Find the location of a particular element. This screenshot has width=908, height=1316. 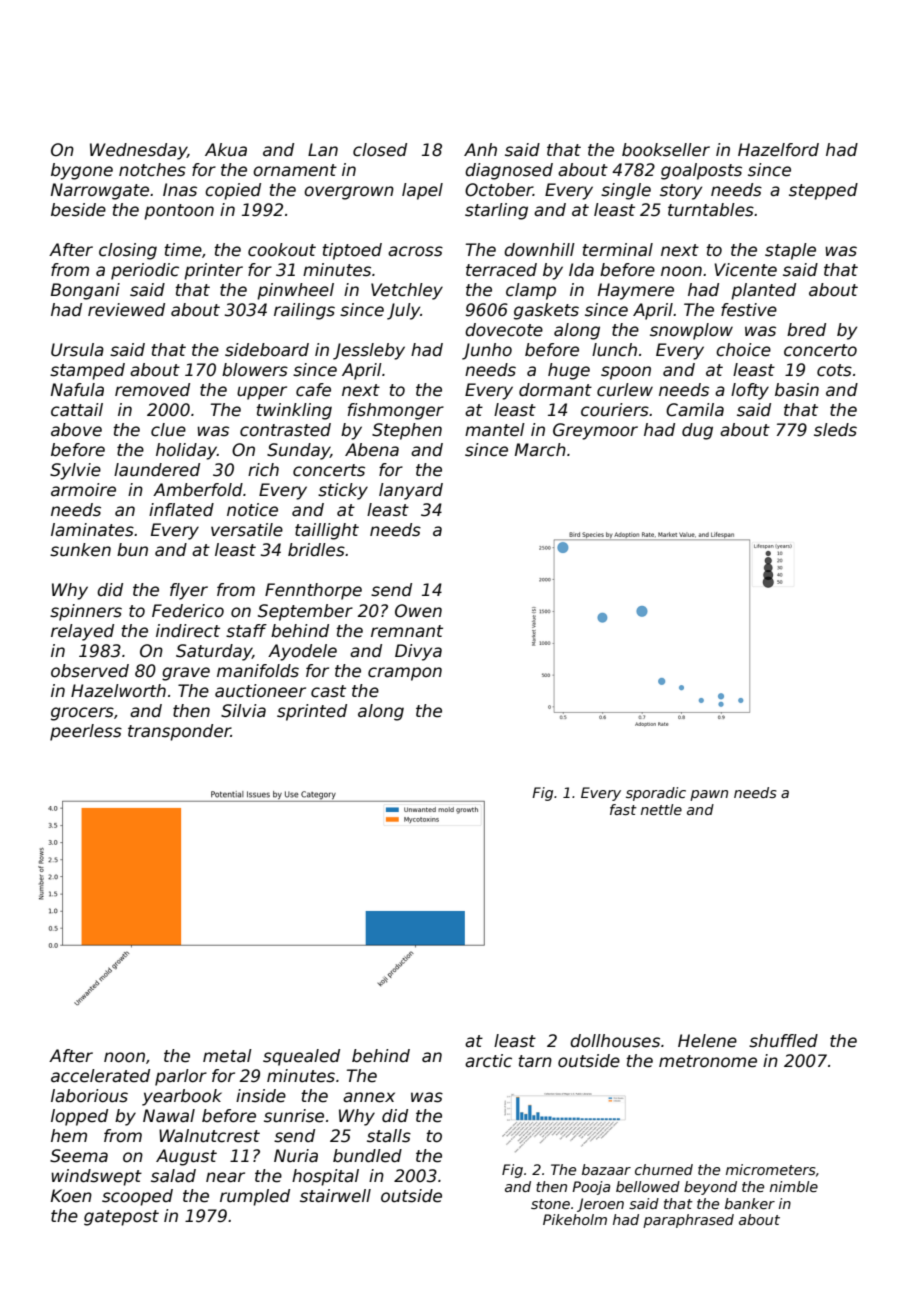

arctic is located at coordinates (488, 1061).
